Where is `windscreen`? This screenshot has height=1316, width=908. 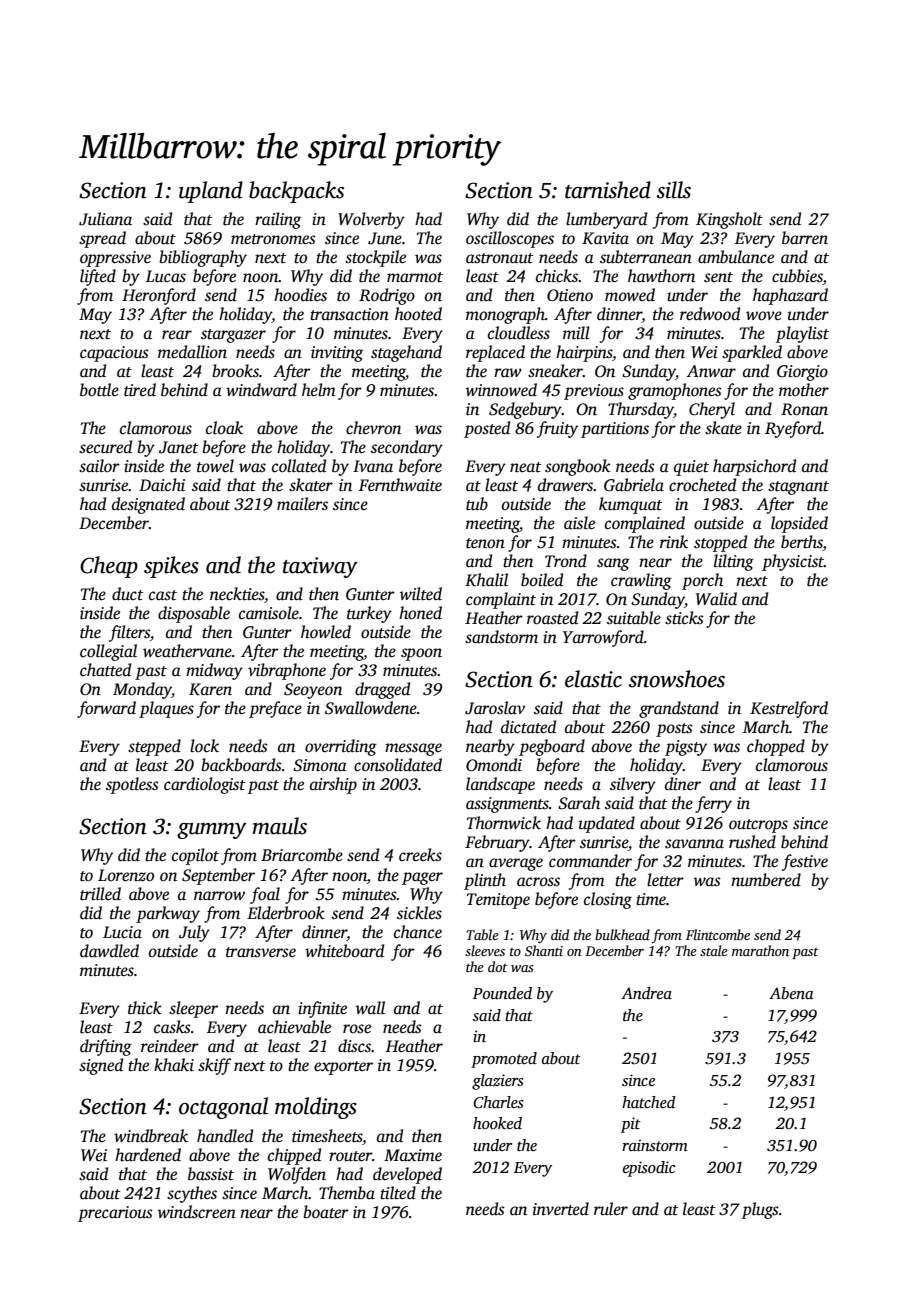
windscreen is located at coordinates (197, 1212).
